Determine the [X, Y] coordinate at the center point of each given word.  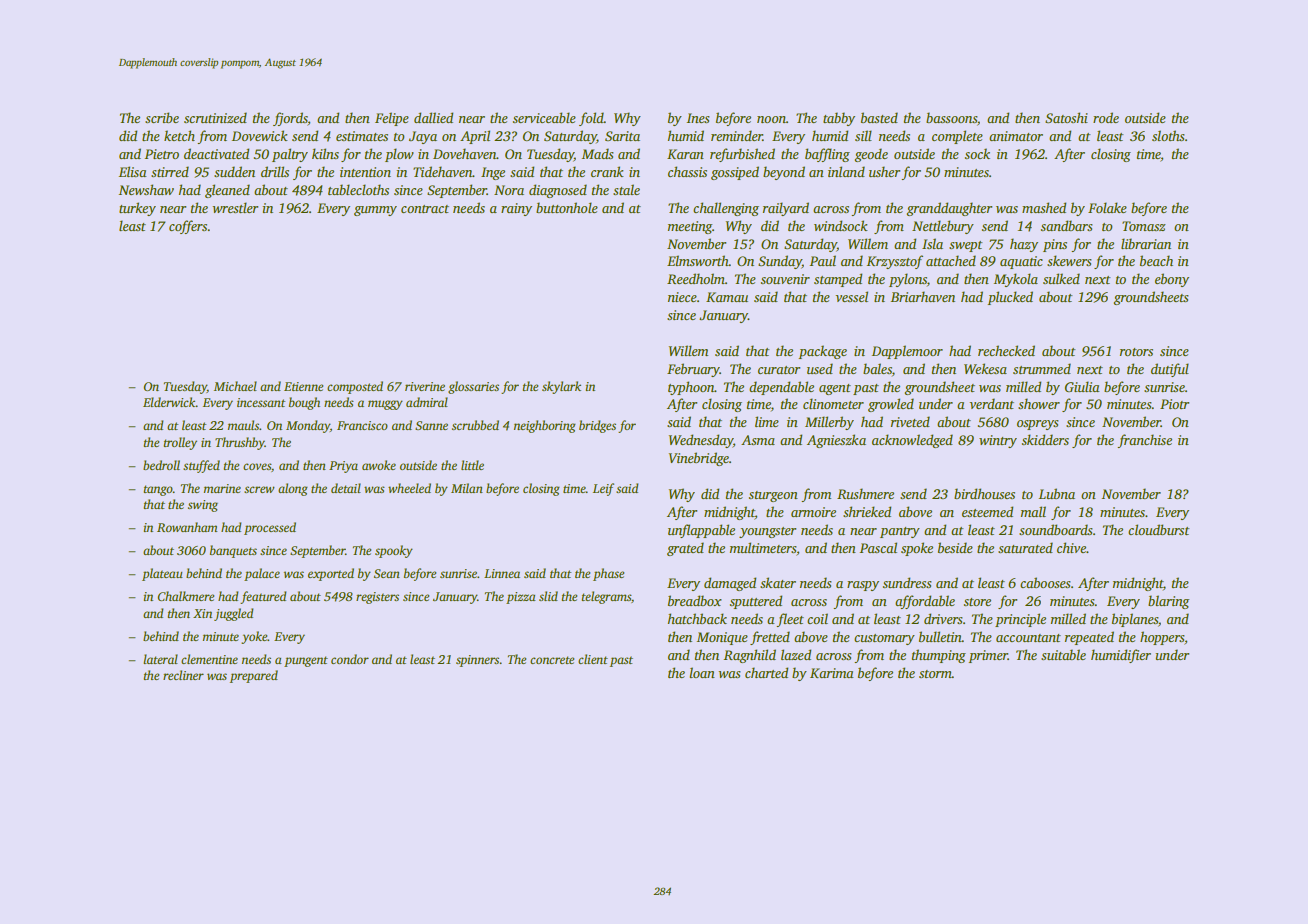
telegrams [606, 597]
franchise [1144, 441]
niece [682, 297]
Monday [308, 426]
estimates [362, 136]
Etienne [303, 386]
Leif [603, 489]
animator [1016, 136]
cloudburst [1159, 529]
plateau [162, 574]
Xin [202, 613]
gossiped [735, 173]
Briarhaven [923, 296]
